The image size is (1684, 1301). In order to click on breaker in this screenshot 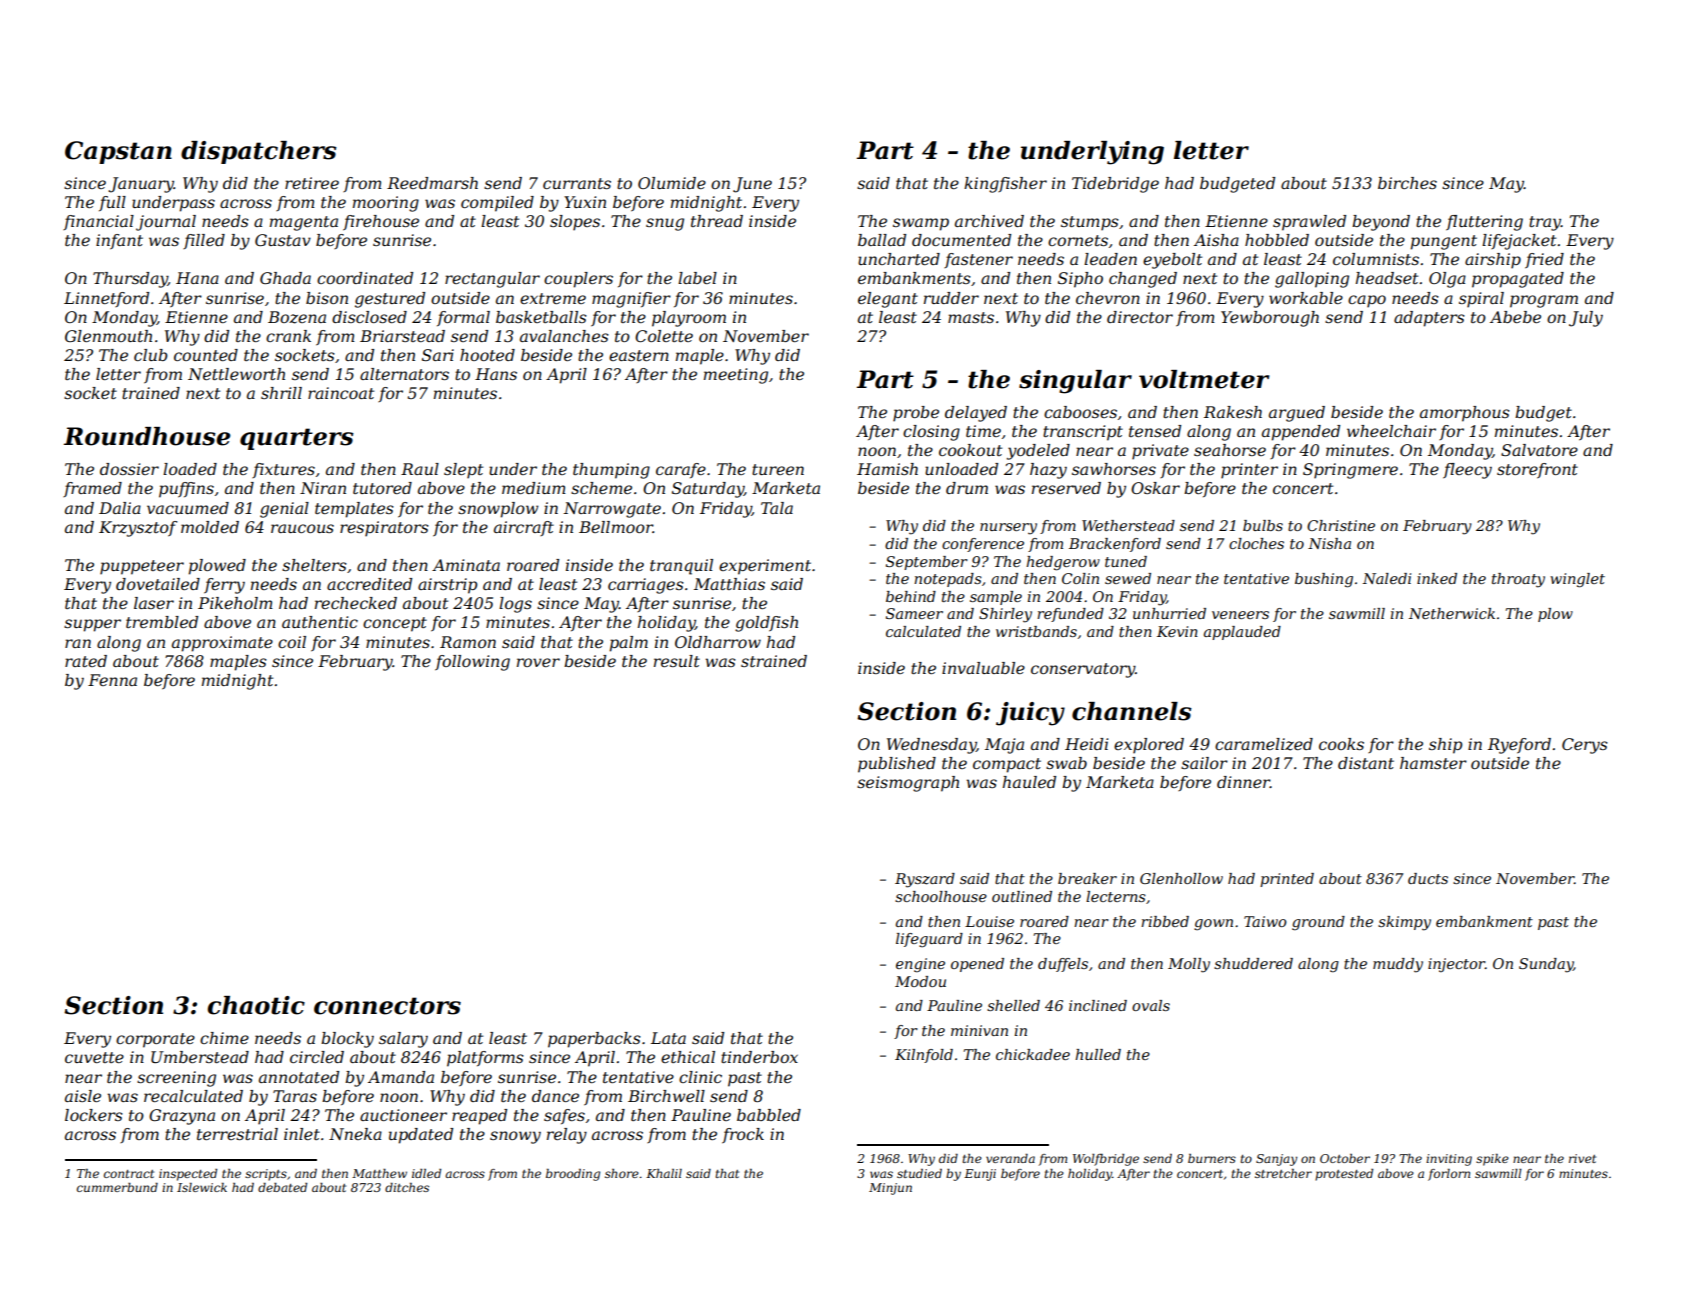, I will do `click(1087, 878)`.
